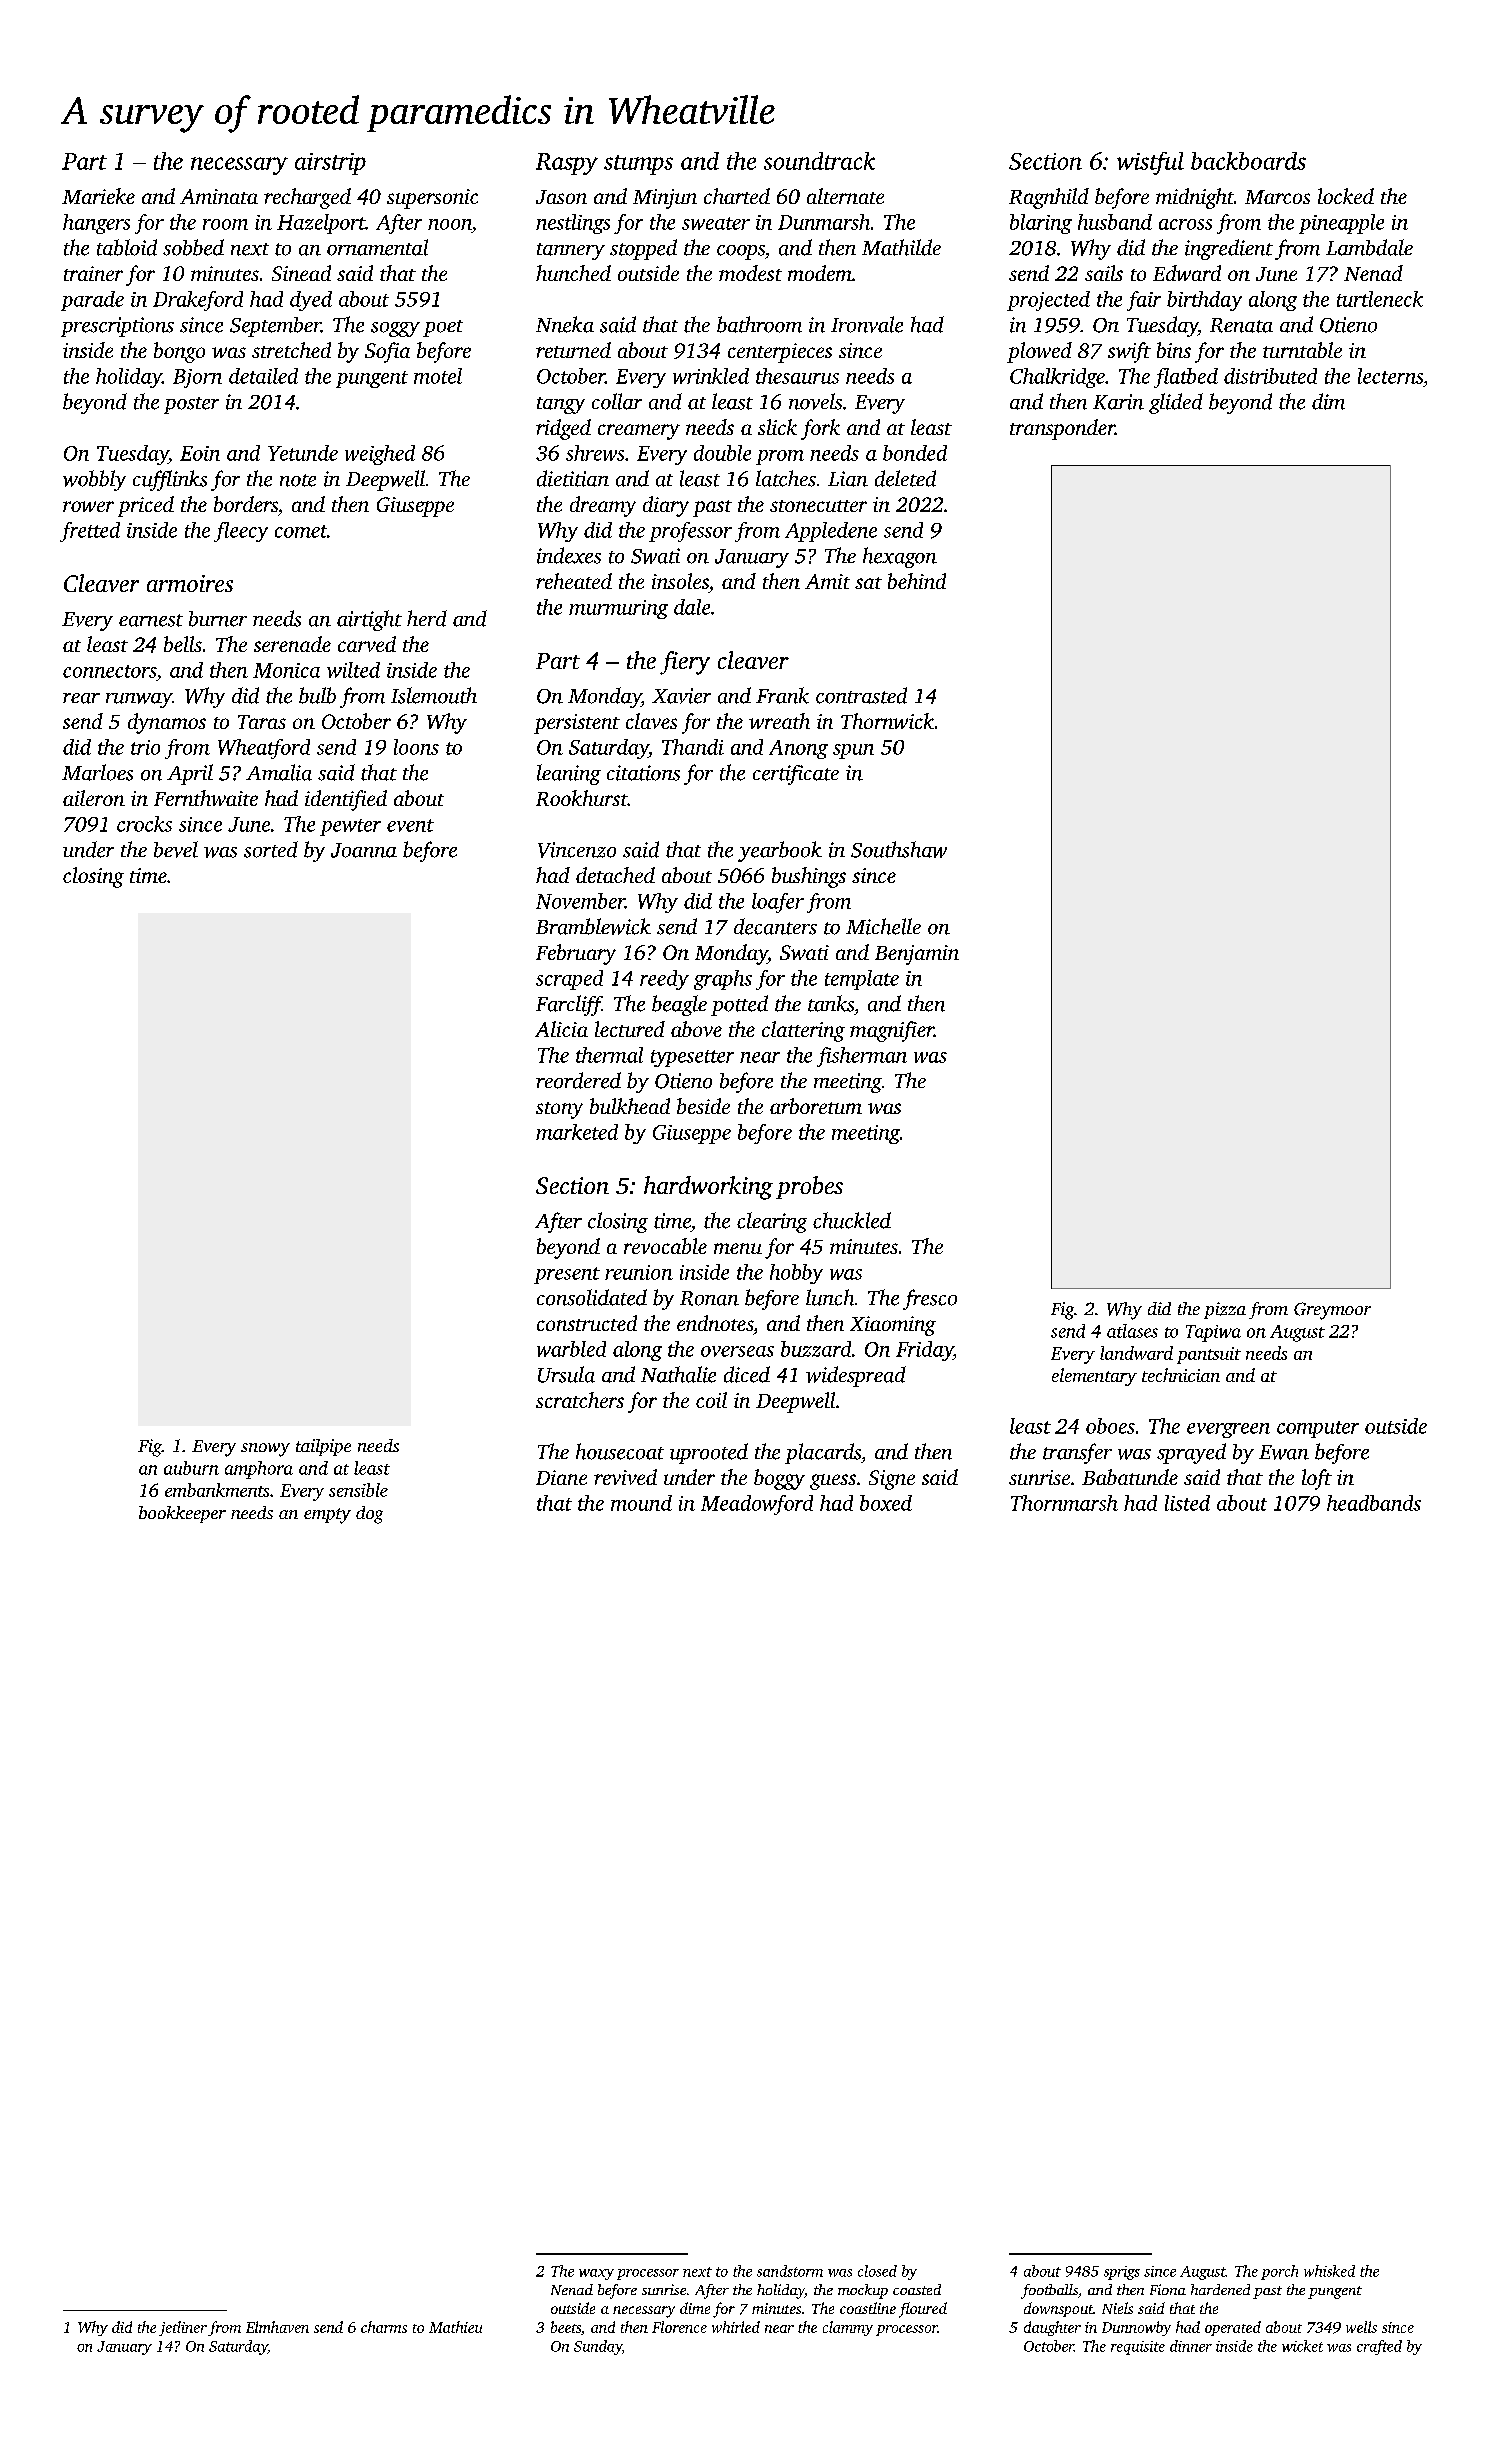 Image resolution: width=1496 pixels, height=2464 pixels. Describe the element at coordinates (1332, 1311) in the document. I see `Greymoor` at that location.
